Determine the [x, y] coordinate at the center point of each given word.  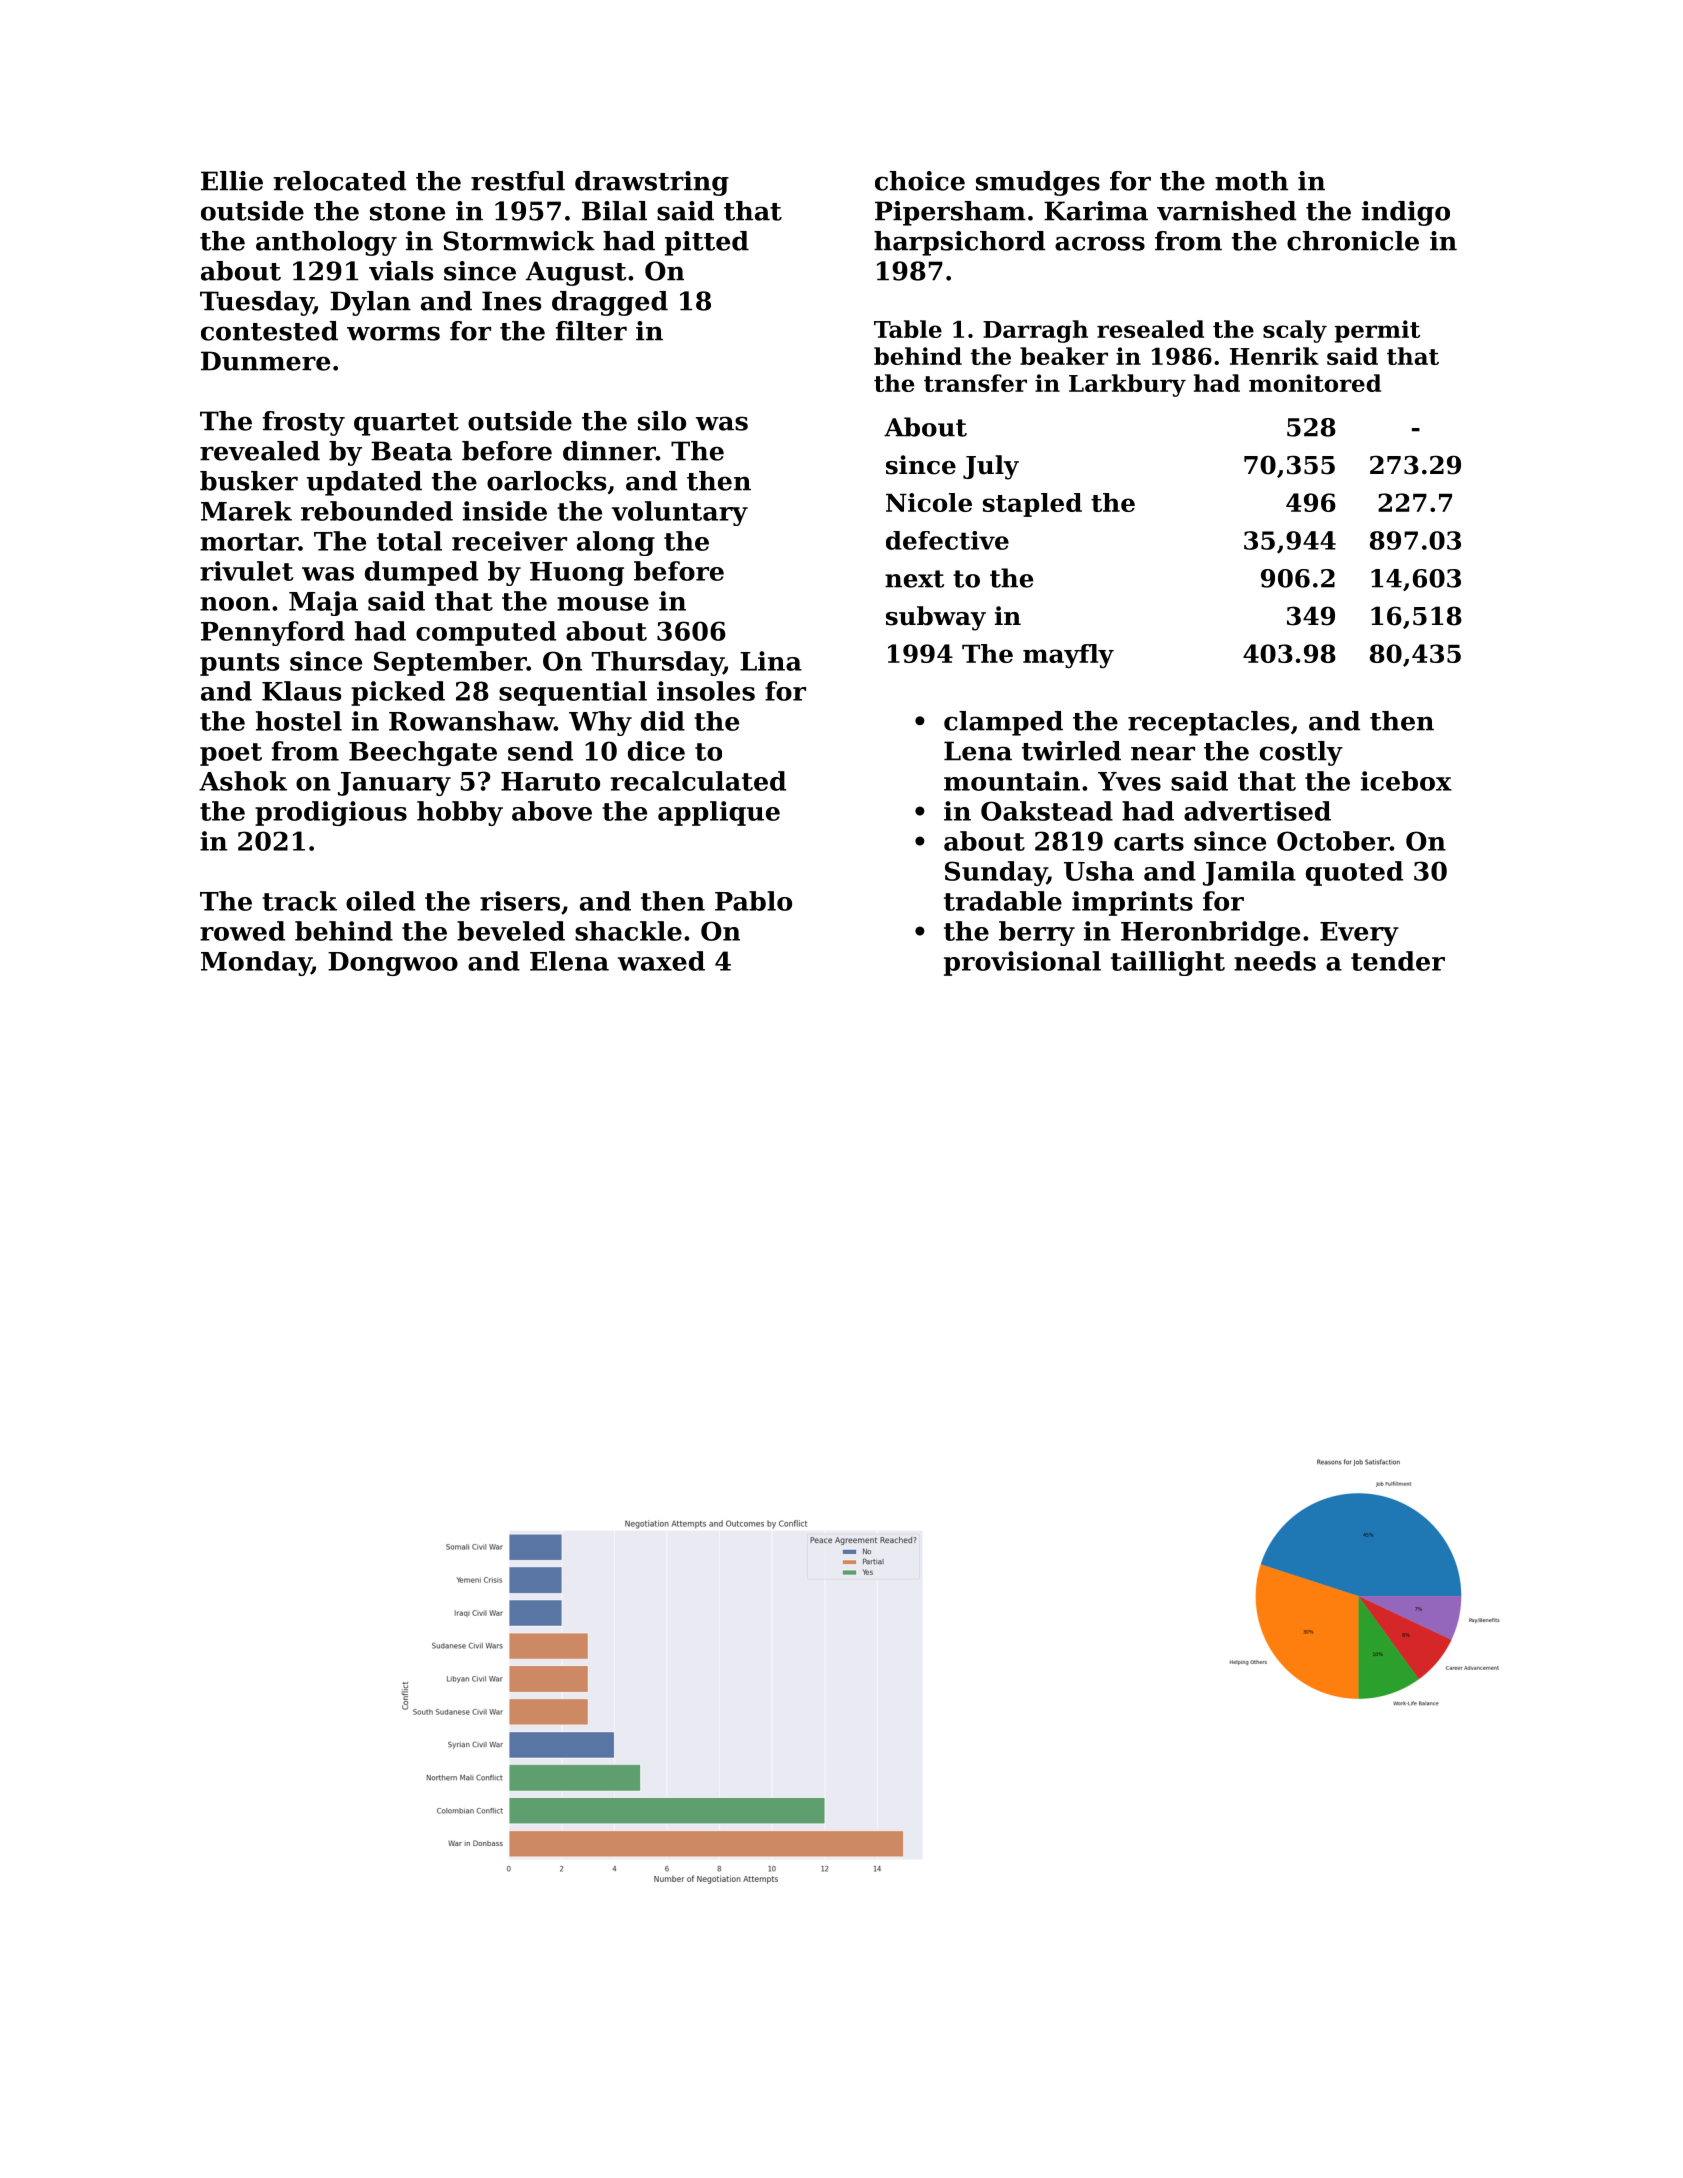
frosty [304, 423]
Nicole [929, 502]
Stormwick [519, 241]
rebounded [377, 511]
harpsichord [959, 243]
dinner [609, 451]
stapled [1032, 505]
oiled [380, 901]
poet [231, 754]
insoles [706, 691]
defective [947, 540]
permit [1377, 331]
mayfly [1068, 656]
